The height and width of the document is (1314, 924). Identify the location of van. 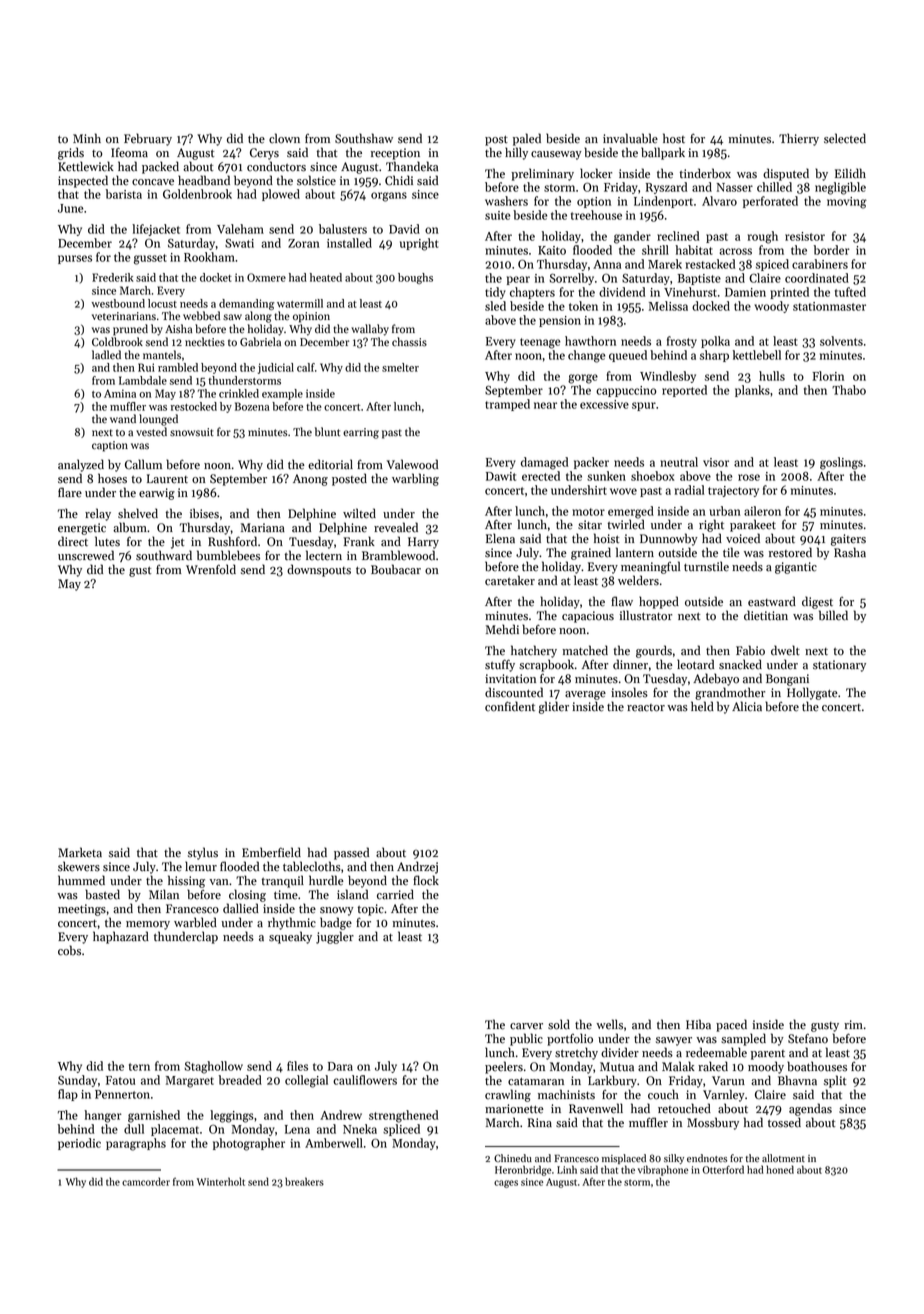
(218, 882).
